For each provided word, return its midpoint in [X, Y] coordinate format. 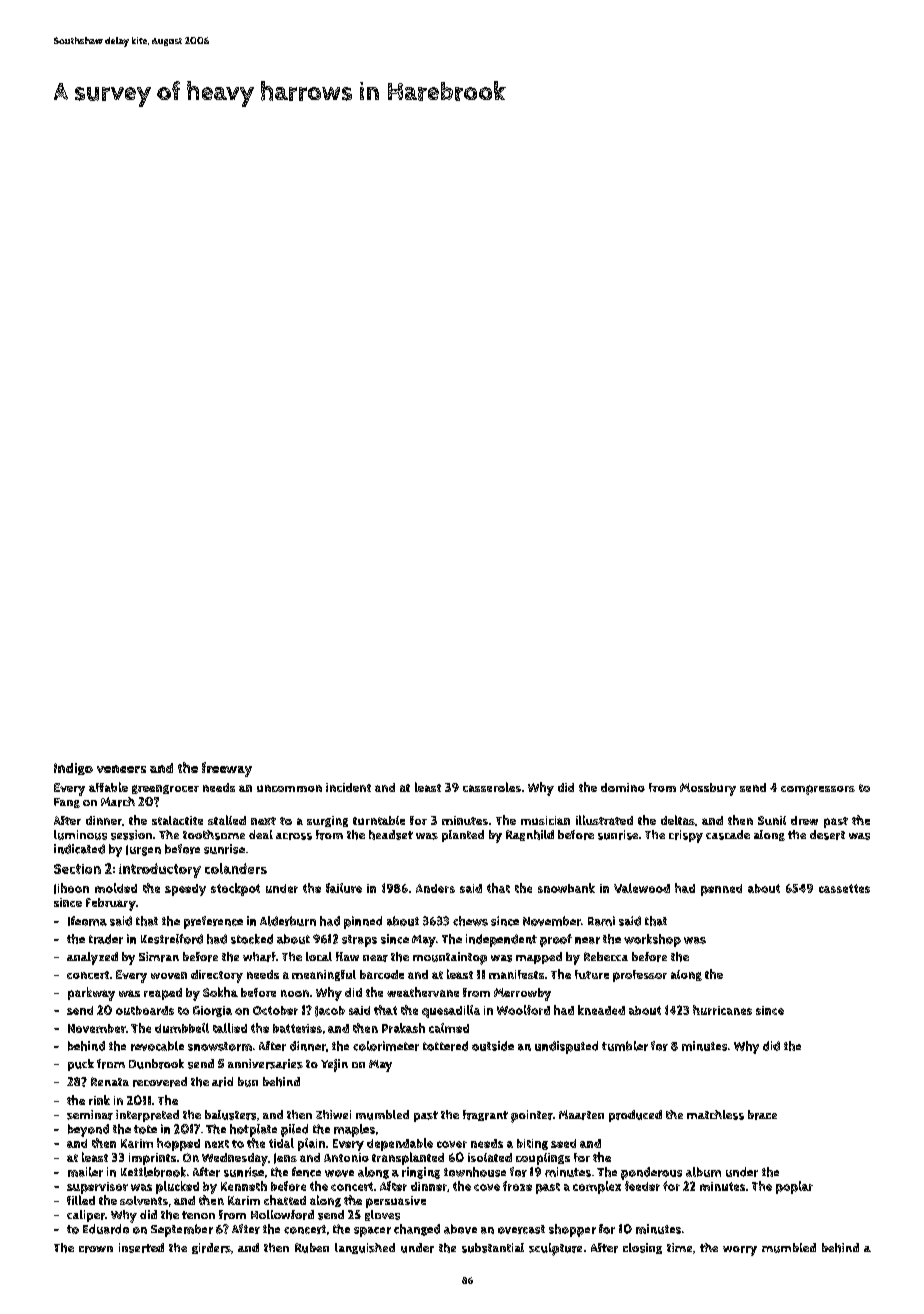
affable [108, 787]
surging [327, 821]
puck [81, 1065]
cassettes [844, 888]
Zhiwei [333, 1114]
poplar [794, 1187]
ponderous [651, 1173]
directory [217, 976]
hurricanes [722, 1010]
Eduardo [106, 1229]
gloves [382, 1215]
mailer [85, 1172]
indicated [79, 849]
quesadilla [451, 1011]
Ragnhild [530, 835]
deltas [678, 820]
